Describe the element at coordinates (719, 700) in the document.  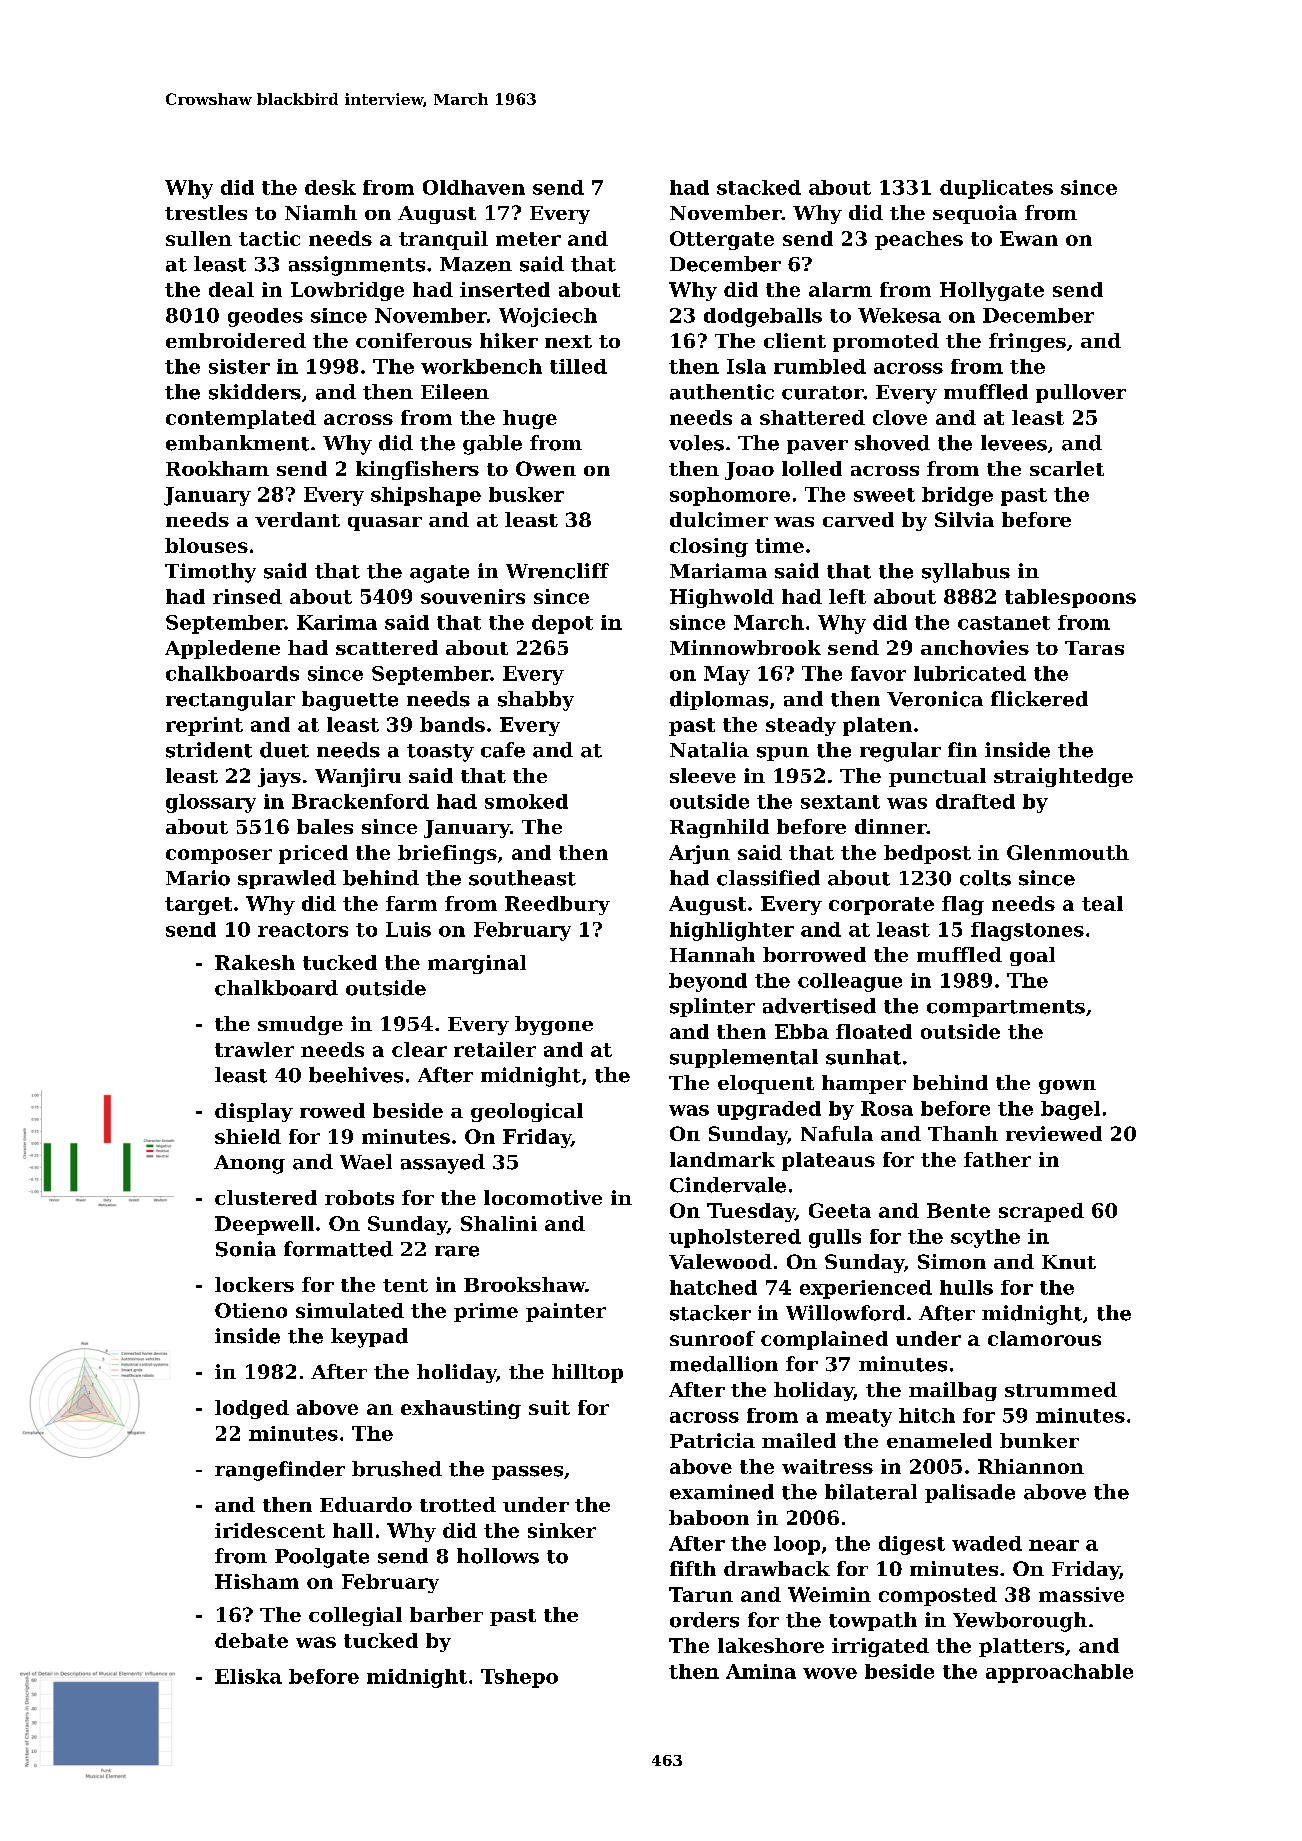
I see `diplomas` at that location.
